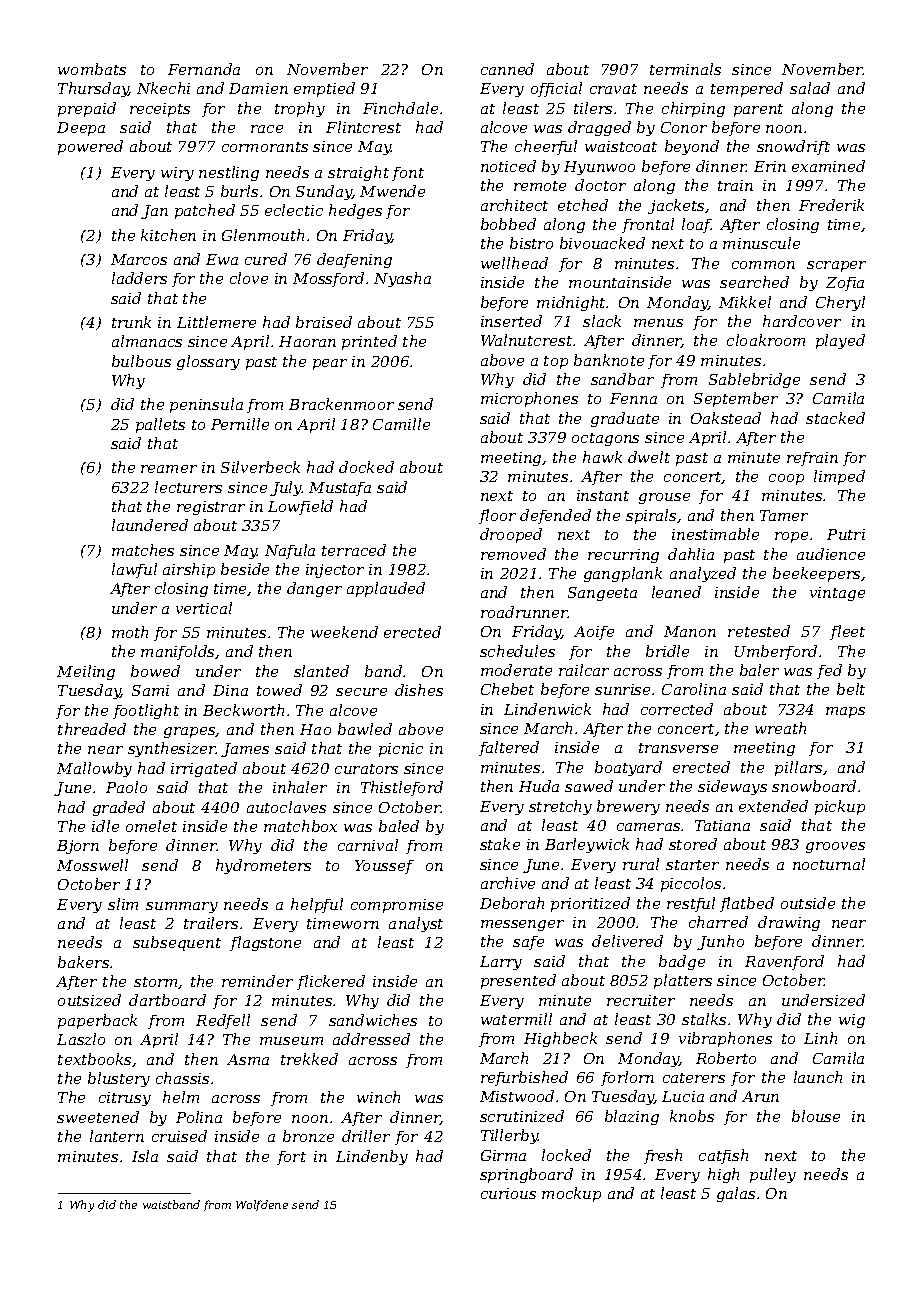 Image resolution: width=924 pixels, height=1308 pixels. I want to click on lantern, so click(117, 1136).
